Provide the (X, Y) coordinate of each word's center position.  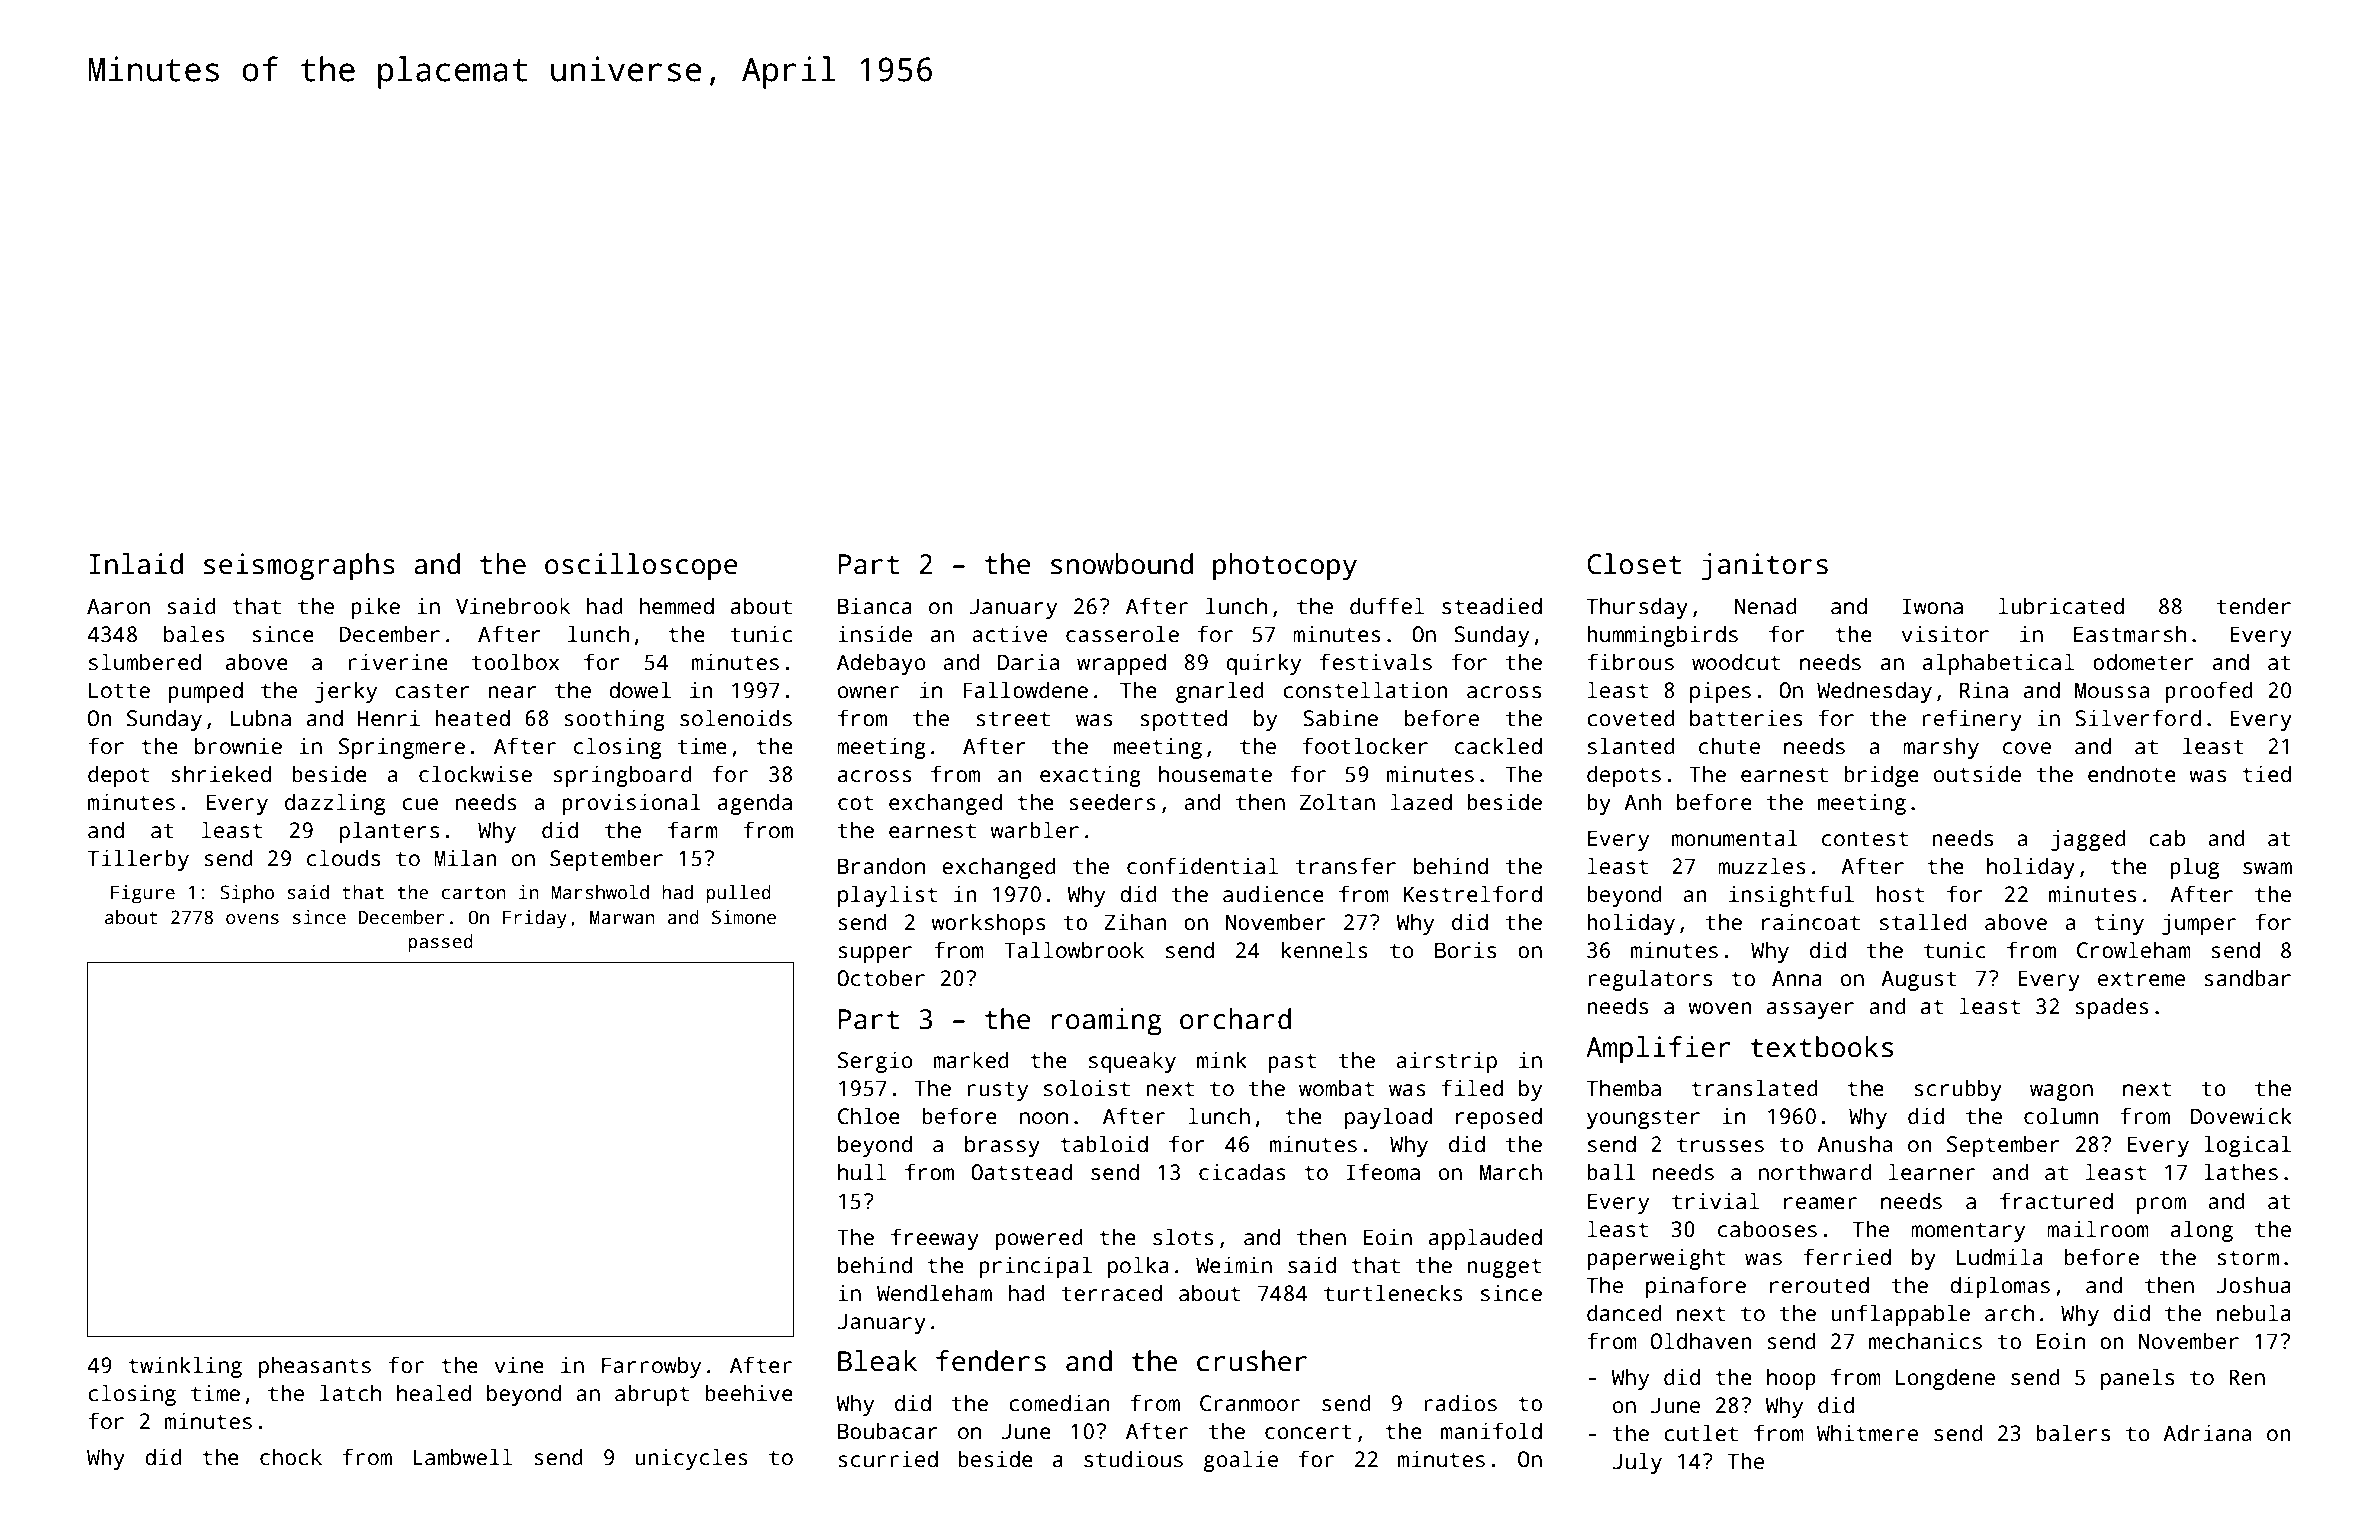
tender (2254, 606)
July (1637, 1463)
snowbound (1122, 564)
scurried (888, 1459)
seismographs (299, 567)
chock (291, 1457)
